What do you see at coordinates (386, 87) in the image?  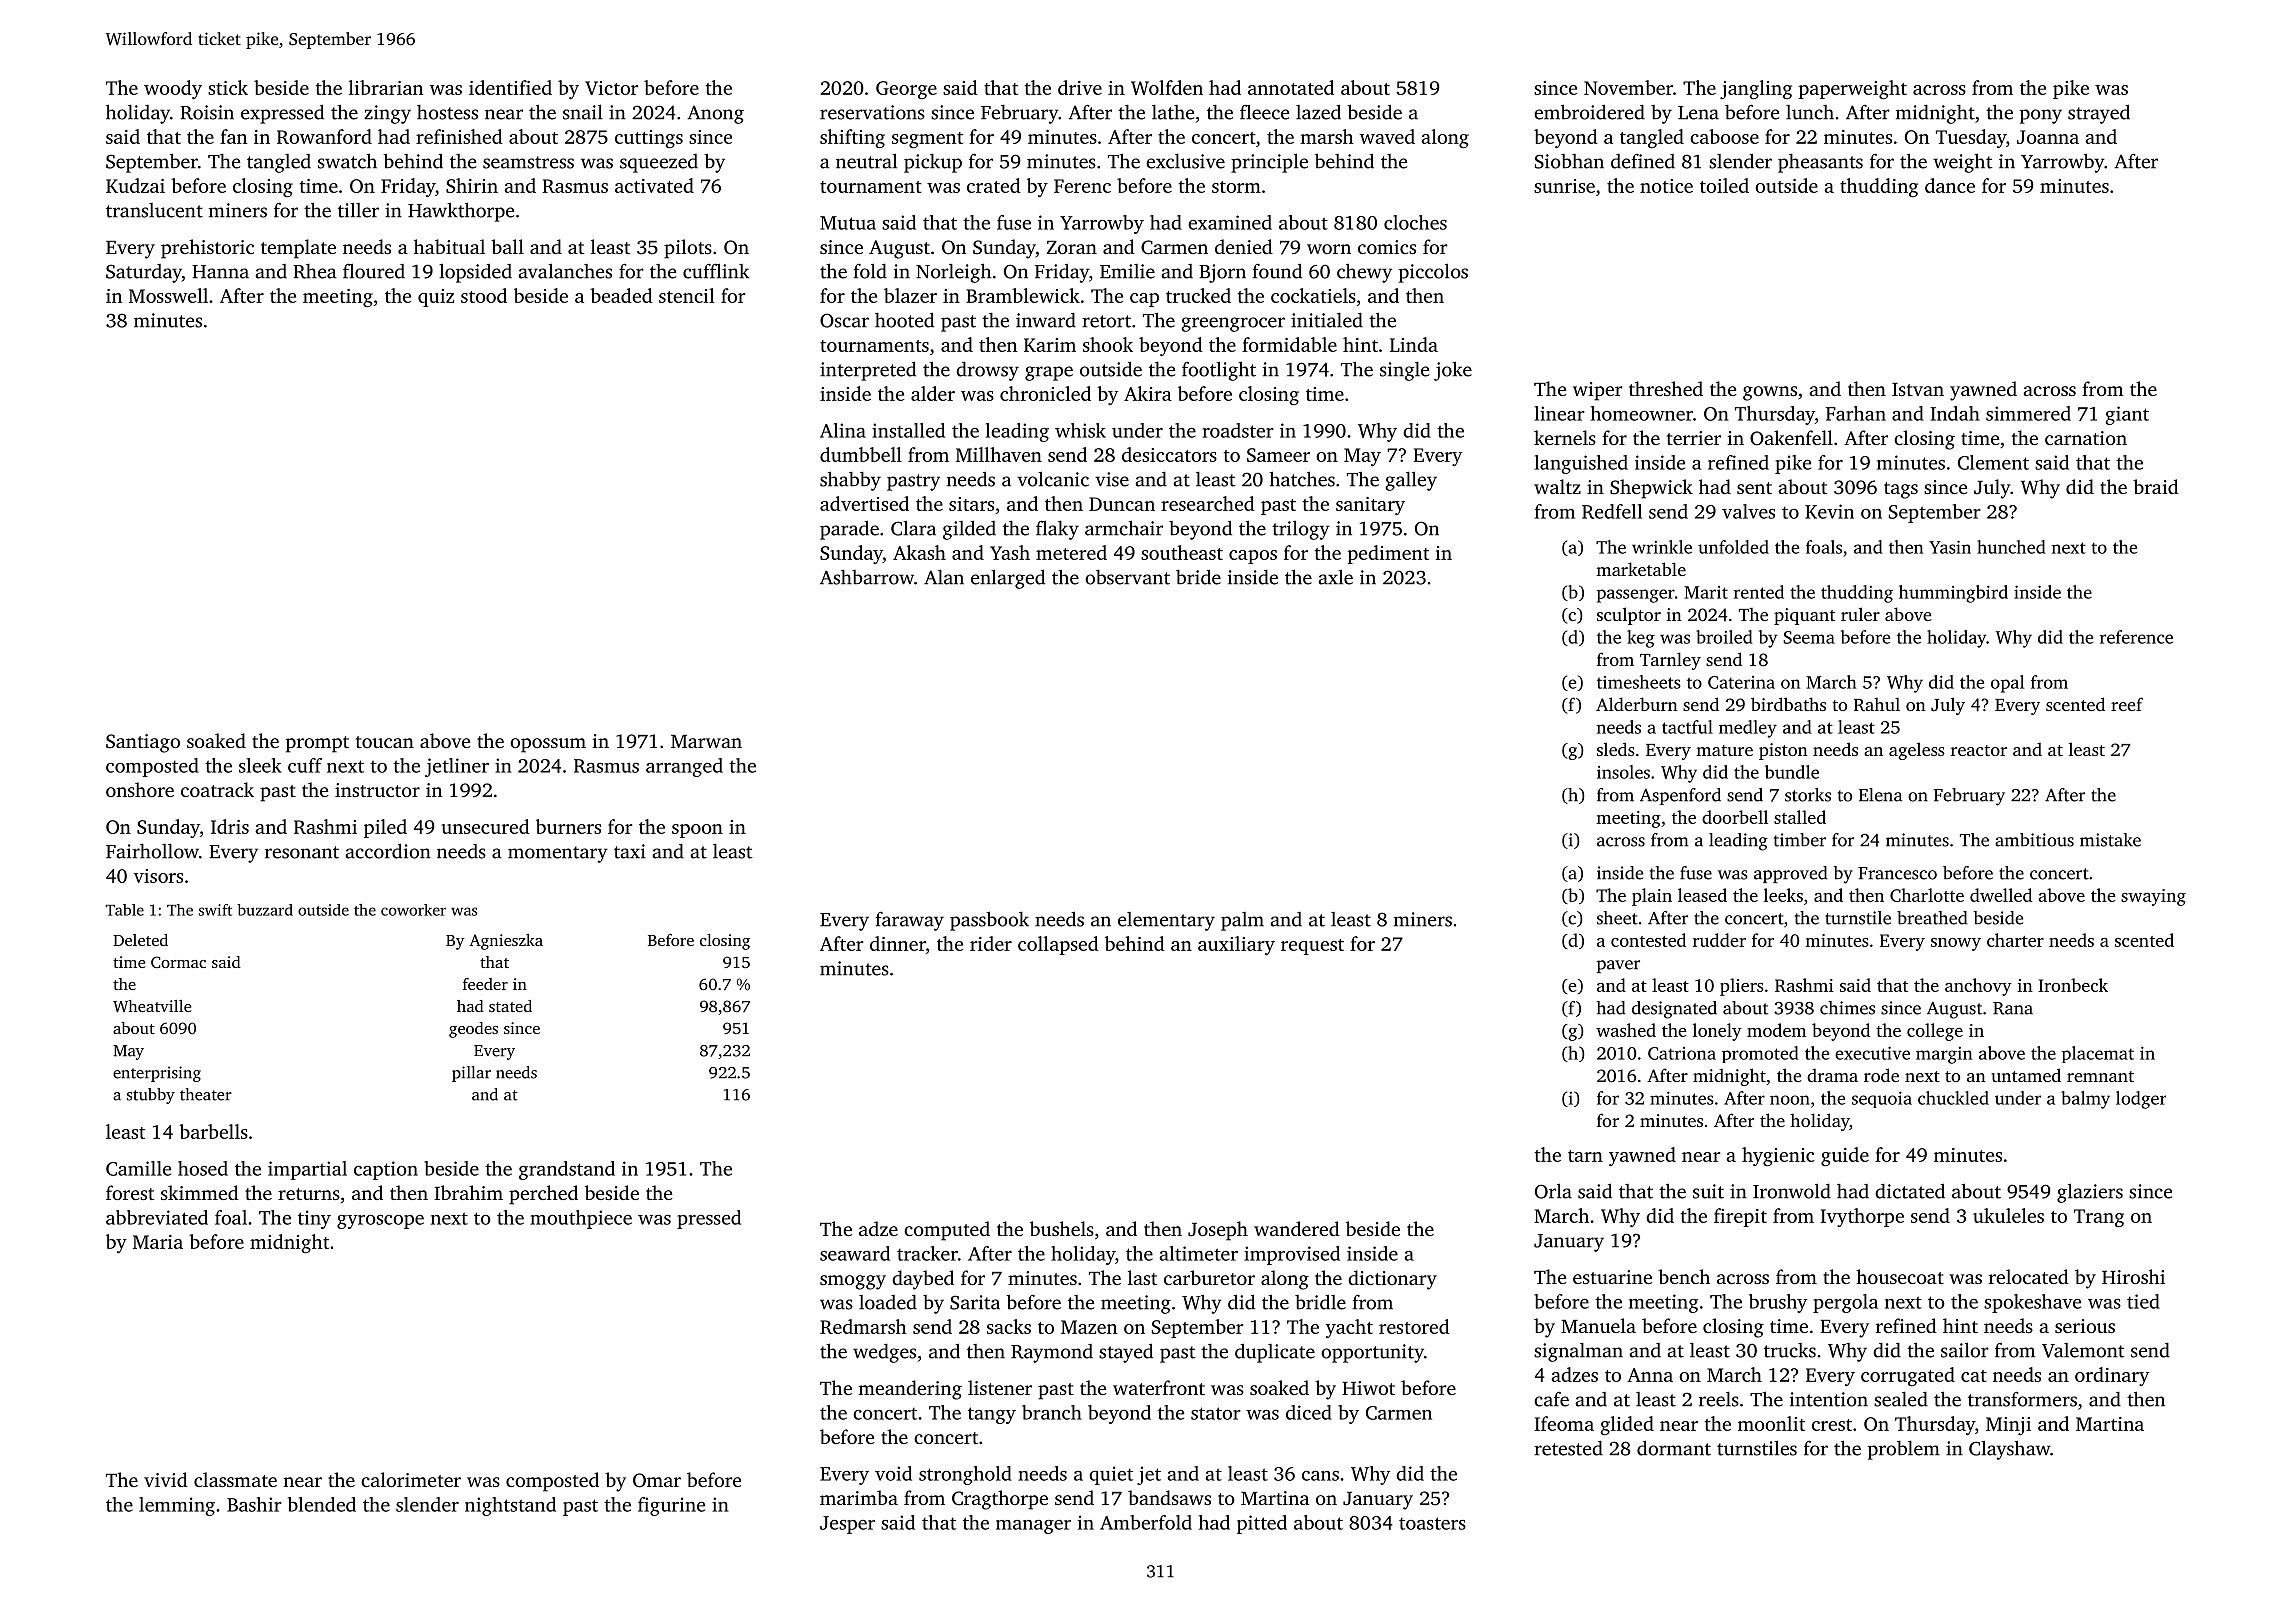 I see `librarian` at bounding box center [386, 87].
